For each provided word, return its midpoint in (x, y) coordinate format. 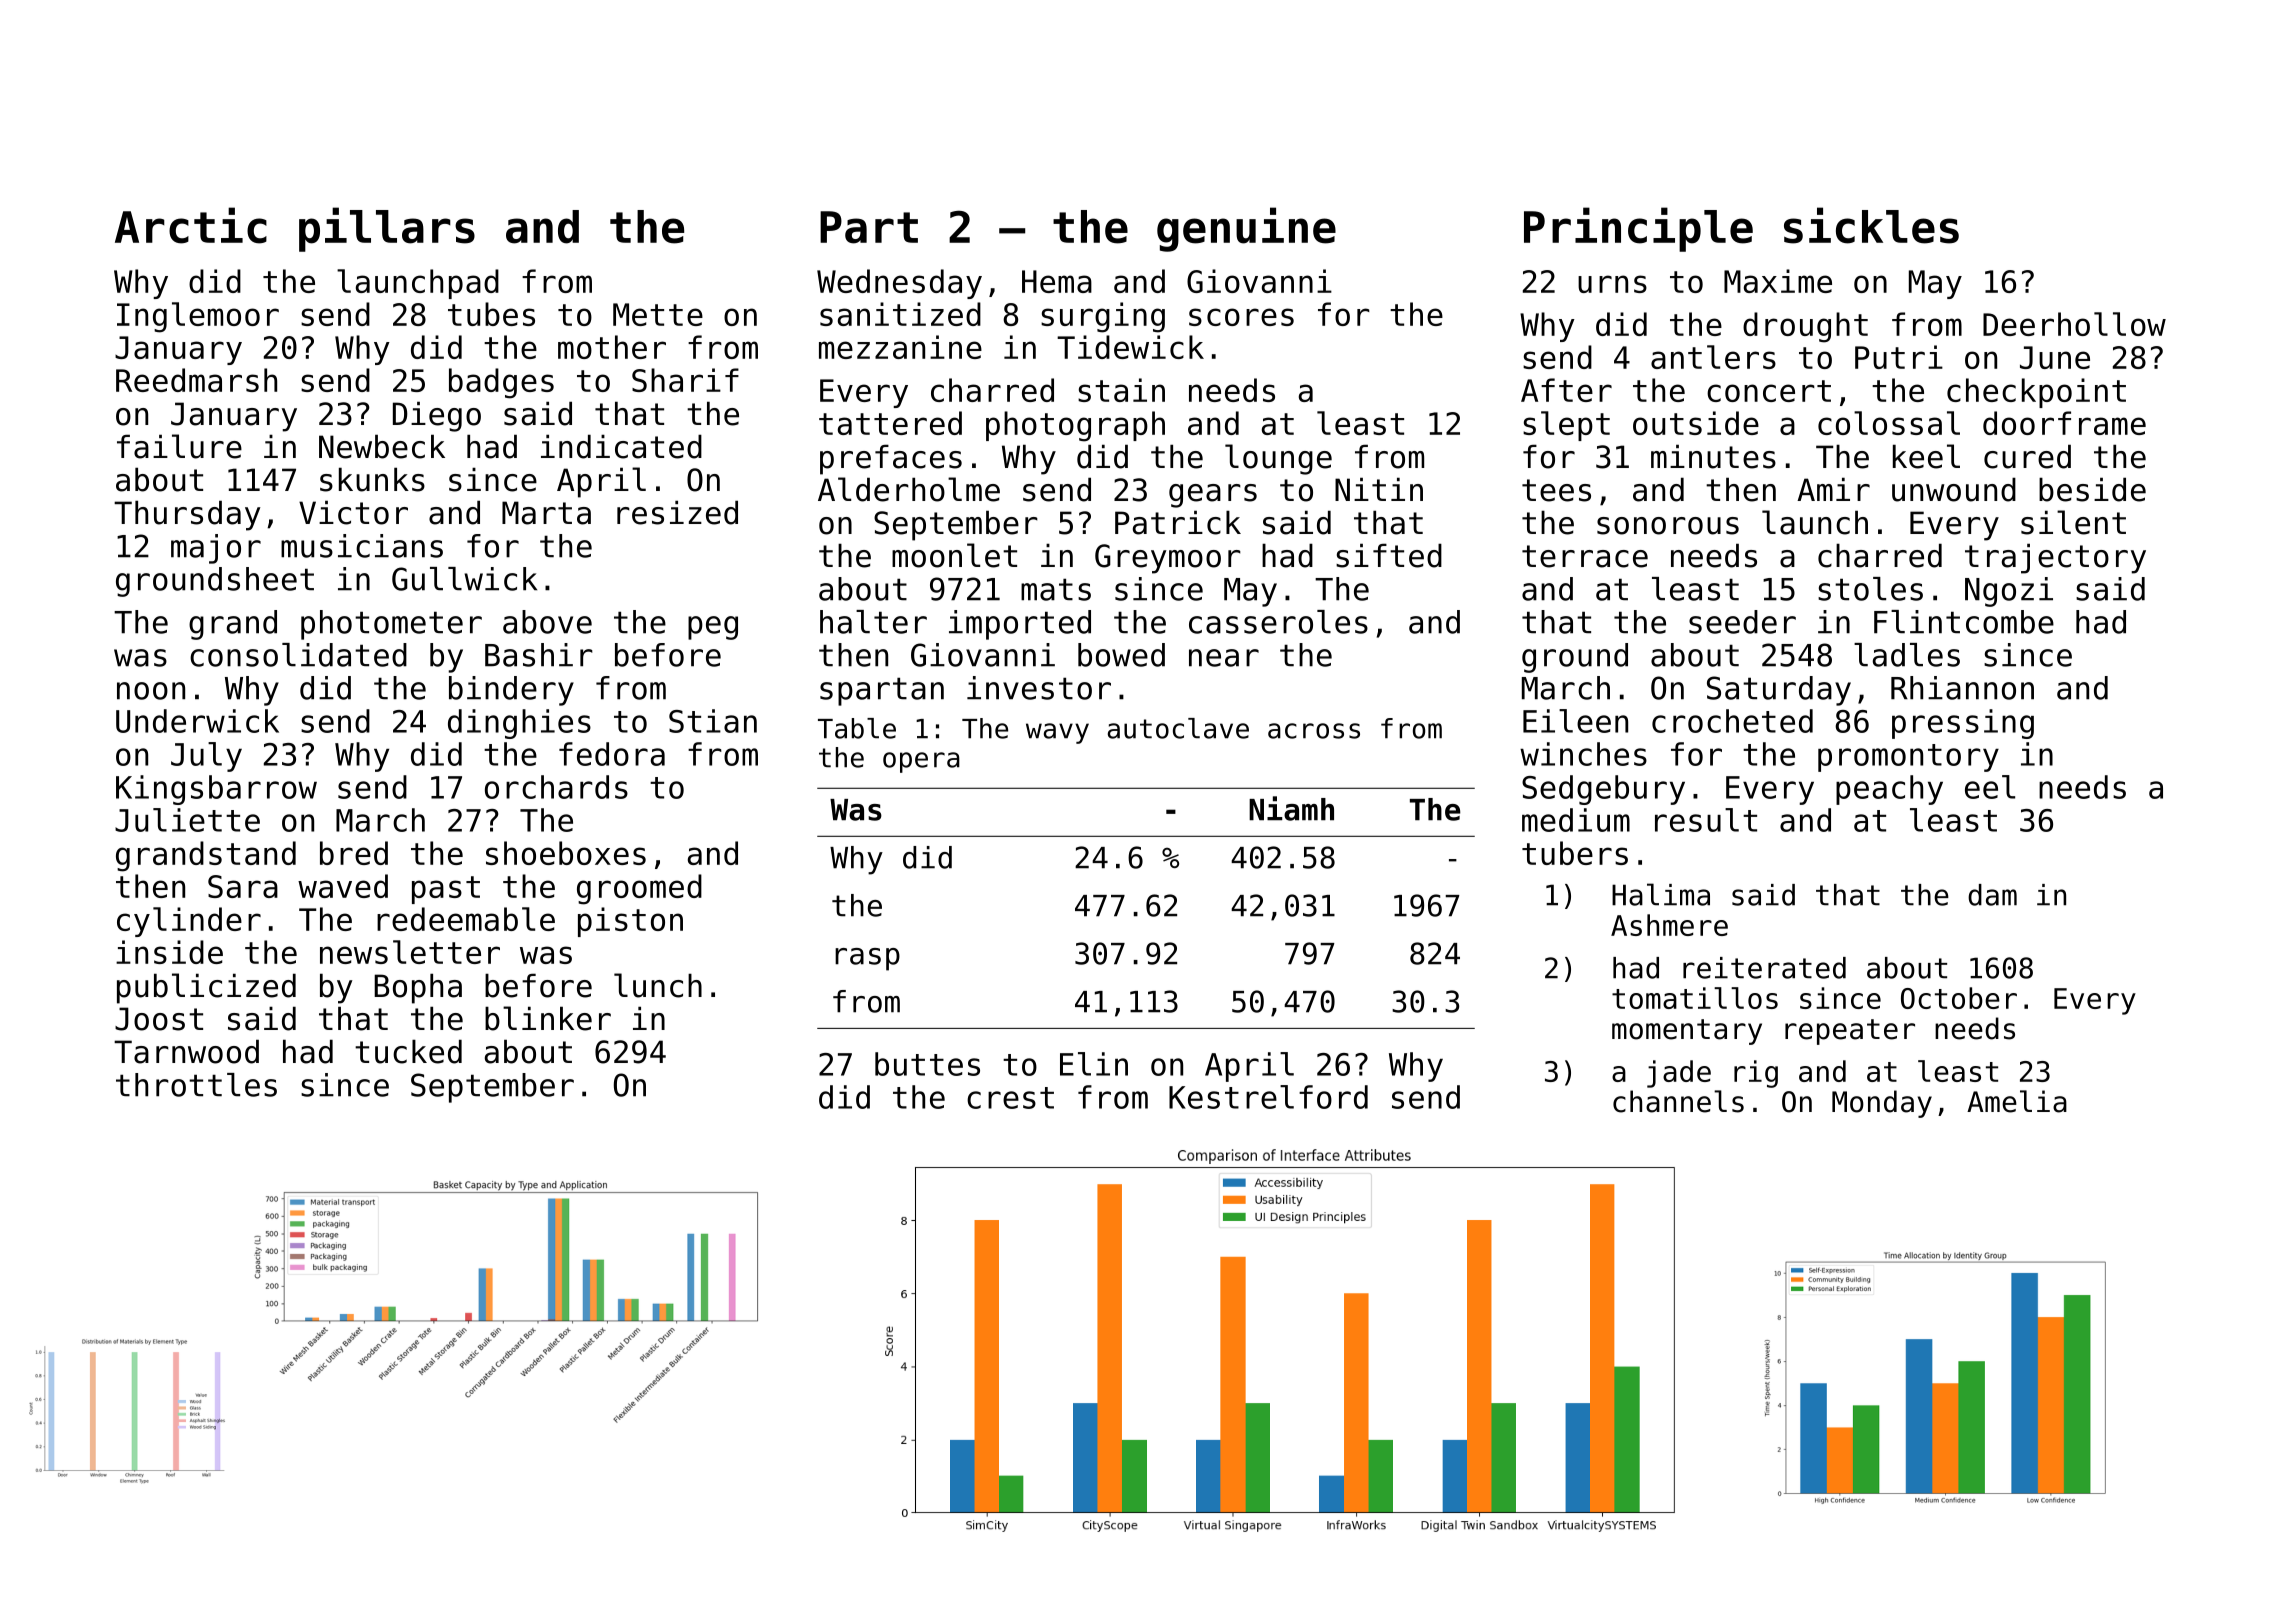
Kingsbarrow (216, 790)
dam (1992, 895)
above (547, 622)
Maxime (1778, 281)
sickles (1871, 225)
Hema (1057, 281)
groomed (639, 889)
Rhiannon (1962, 688)
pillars (387, 229)
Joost (159, 1019)
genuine (1246, 229)
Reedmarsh (196, 380)
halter (873, 622)
